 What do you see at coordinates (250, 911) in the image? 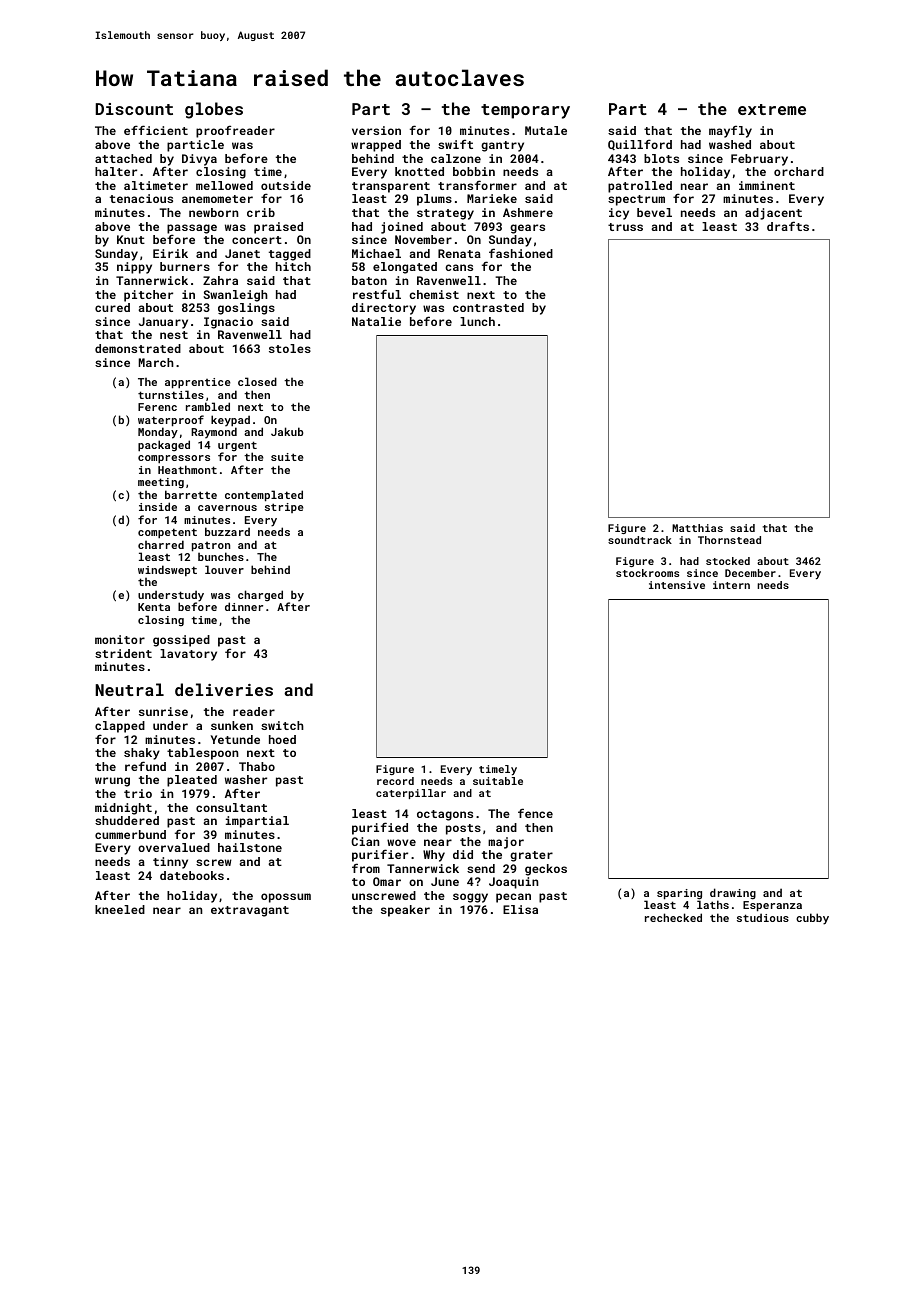
I see `extravagant` at bounding box center [250, 911].
